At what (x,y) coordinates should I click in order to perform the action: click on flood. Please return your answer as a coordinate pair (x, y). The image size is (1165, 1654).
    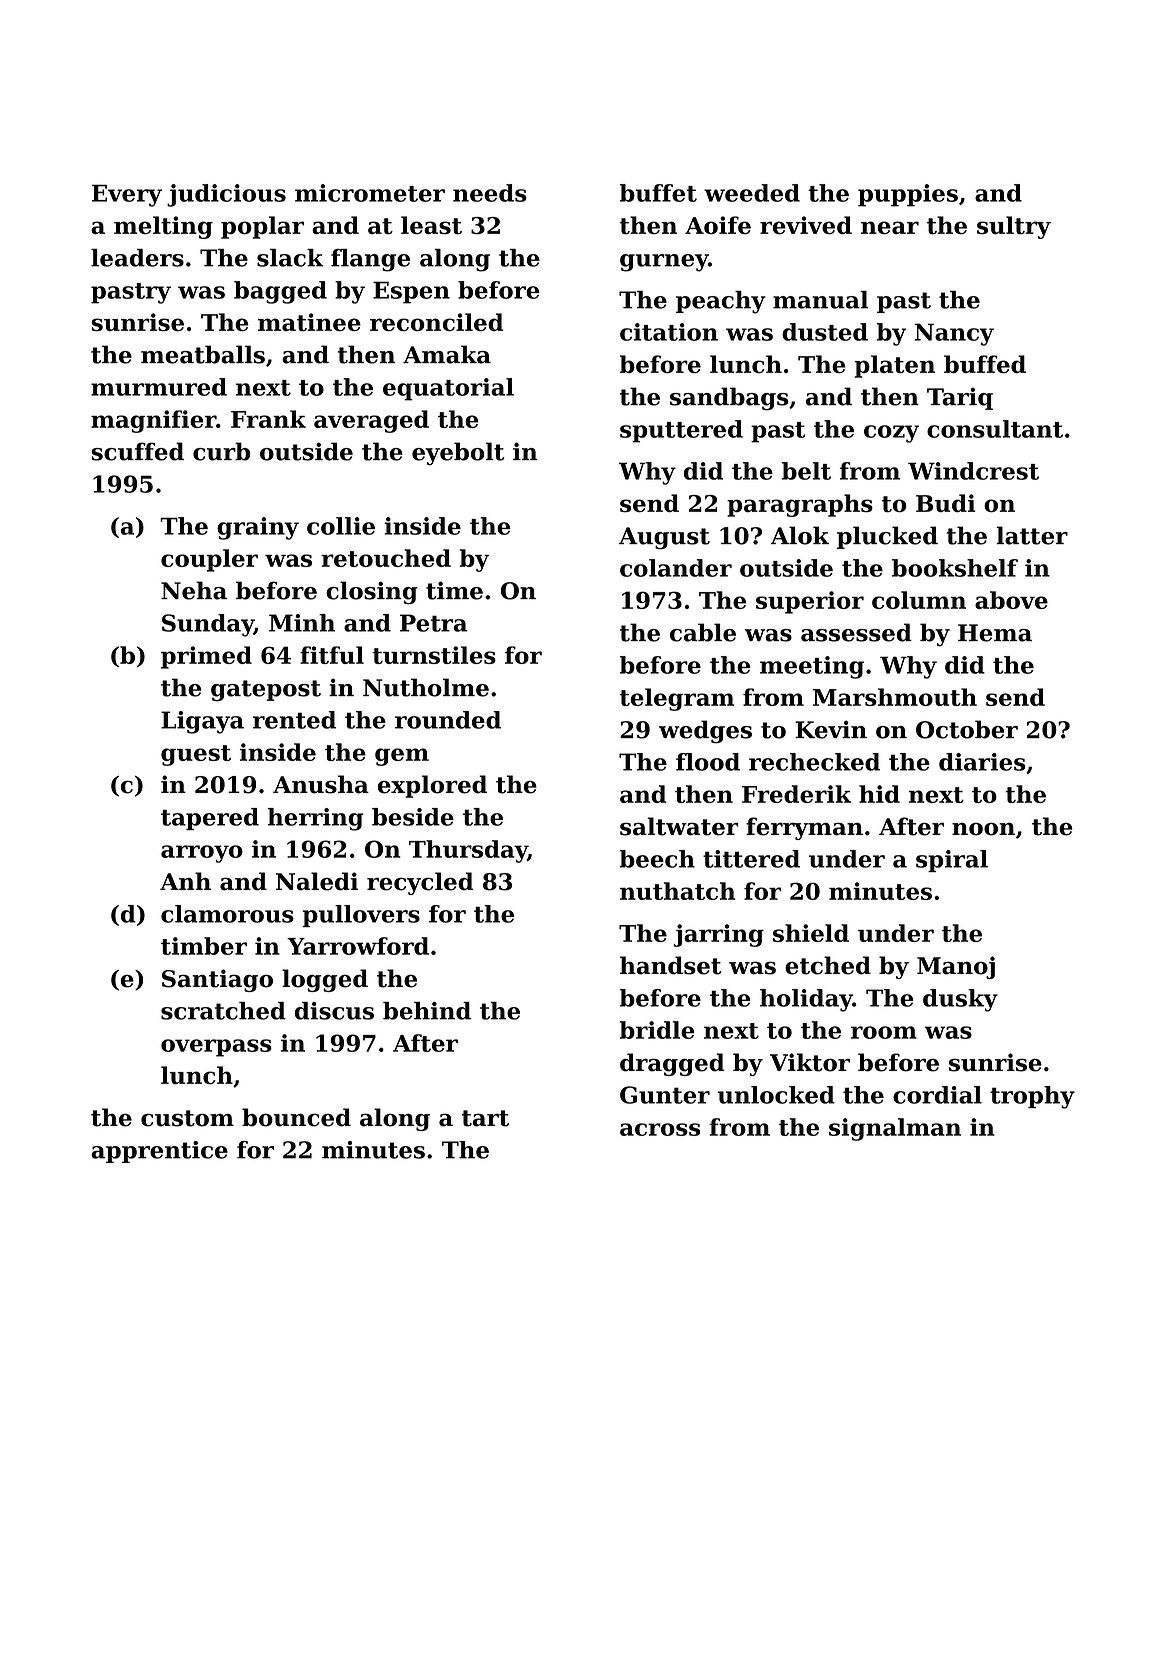
    Looking at the image, I should click on (708, 762).
